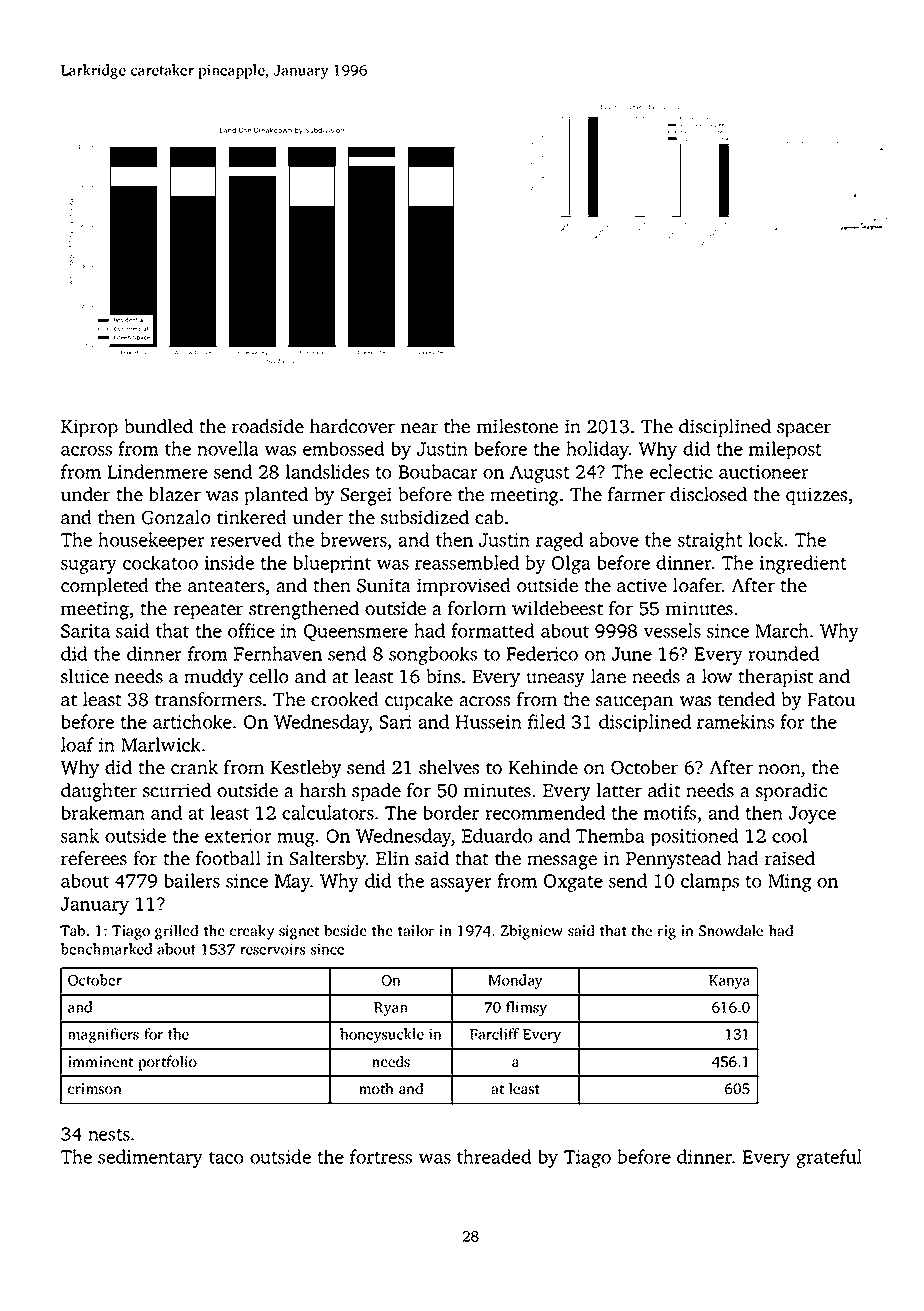 This document has width=924, height=1311. Describe the element at coordinates (80, 835) in the document. I see `sank` at that location.
